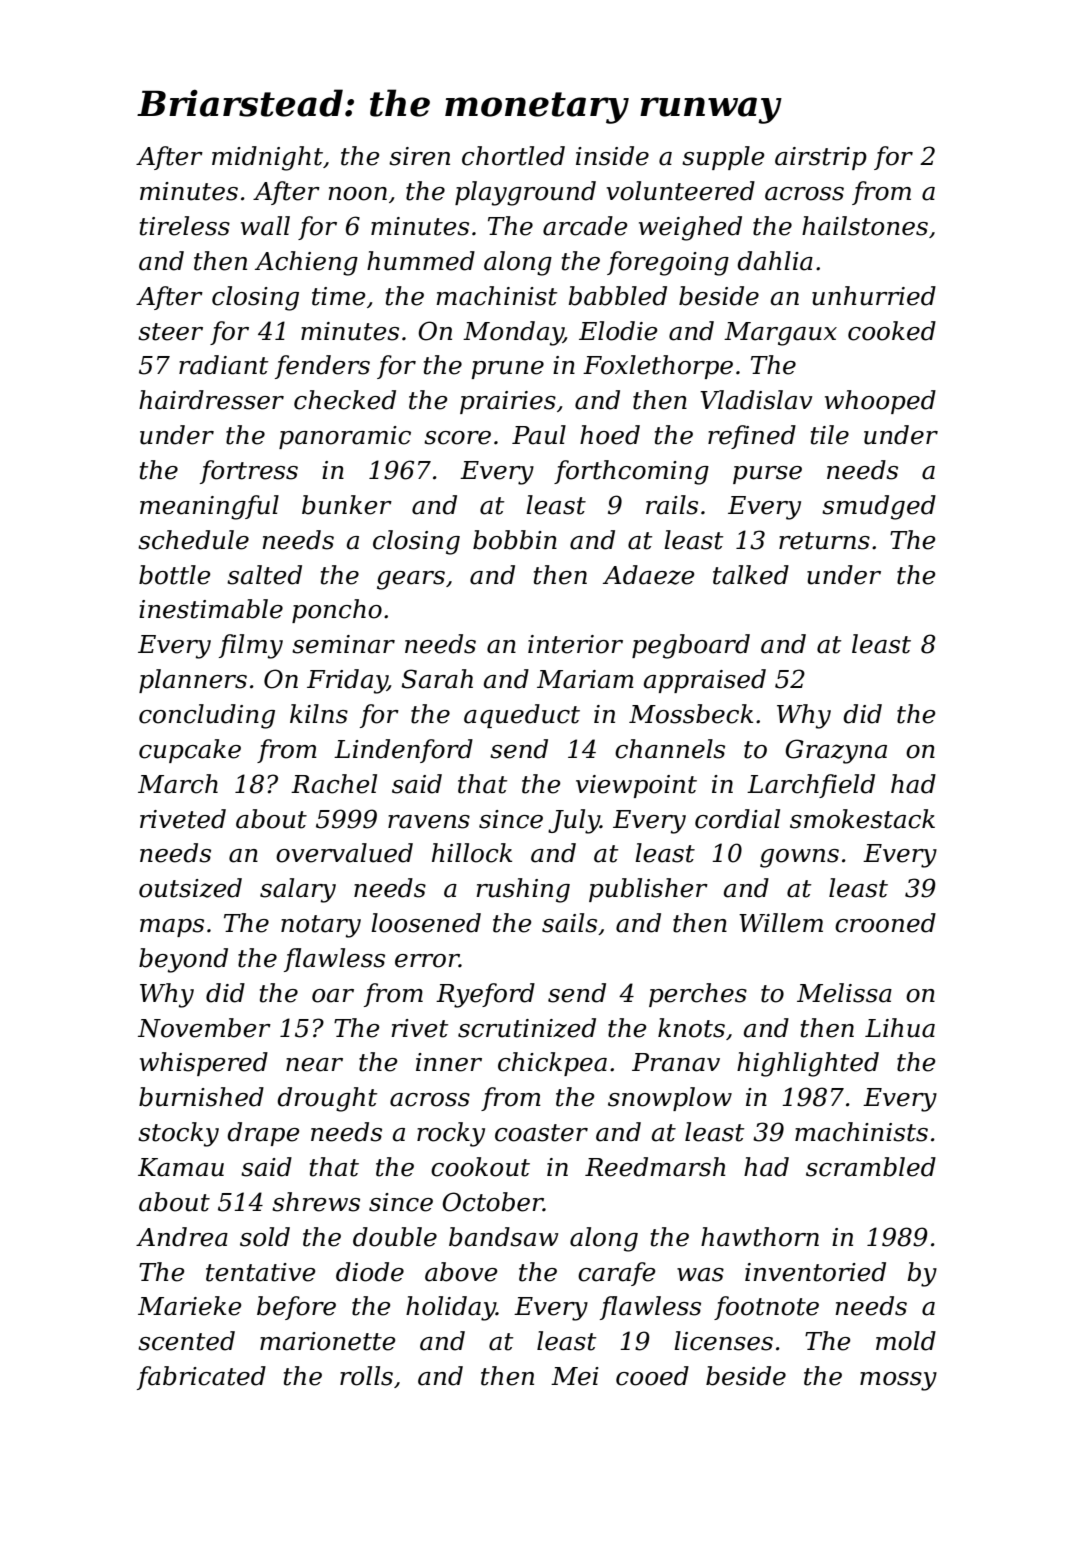 This document has height=1557, width=1075. I want to click on Foxlethorpe, so click(658, 367).
